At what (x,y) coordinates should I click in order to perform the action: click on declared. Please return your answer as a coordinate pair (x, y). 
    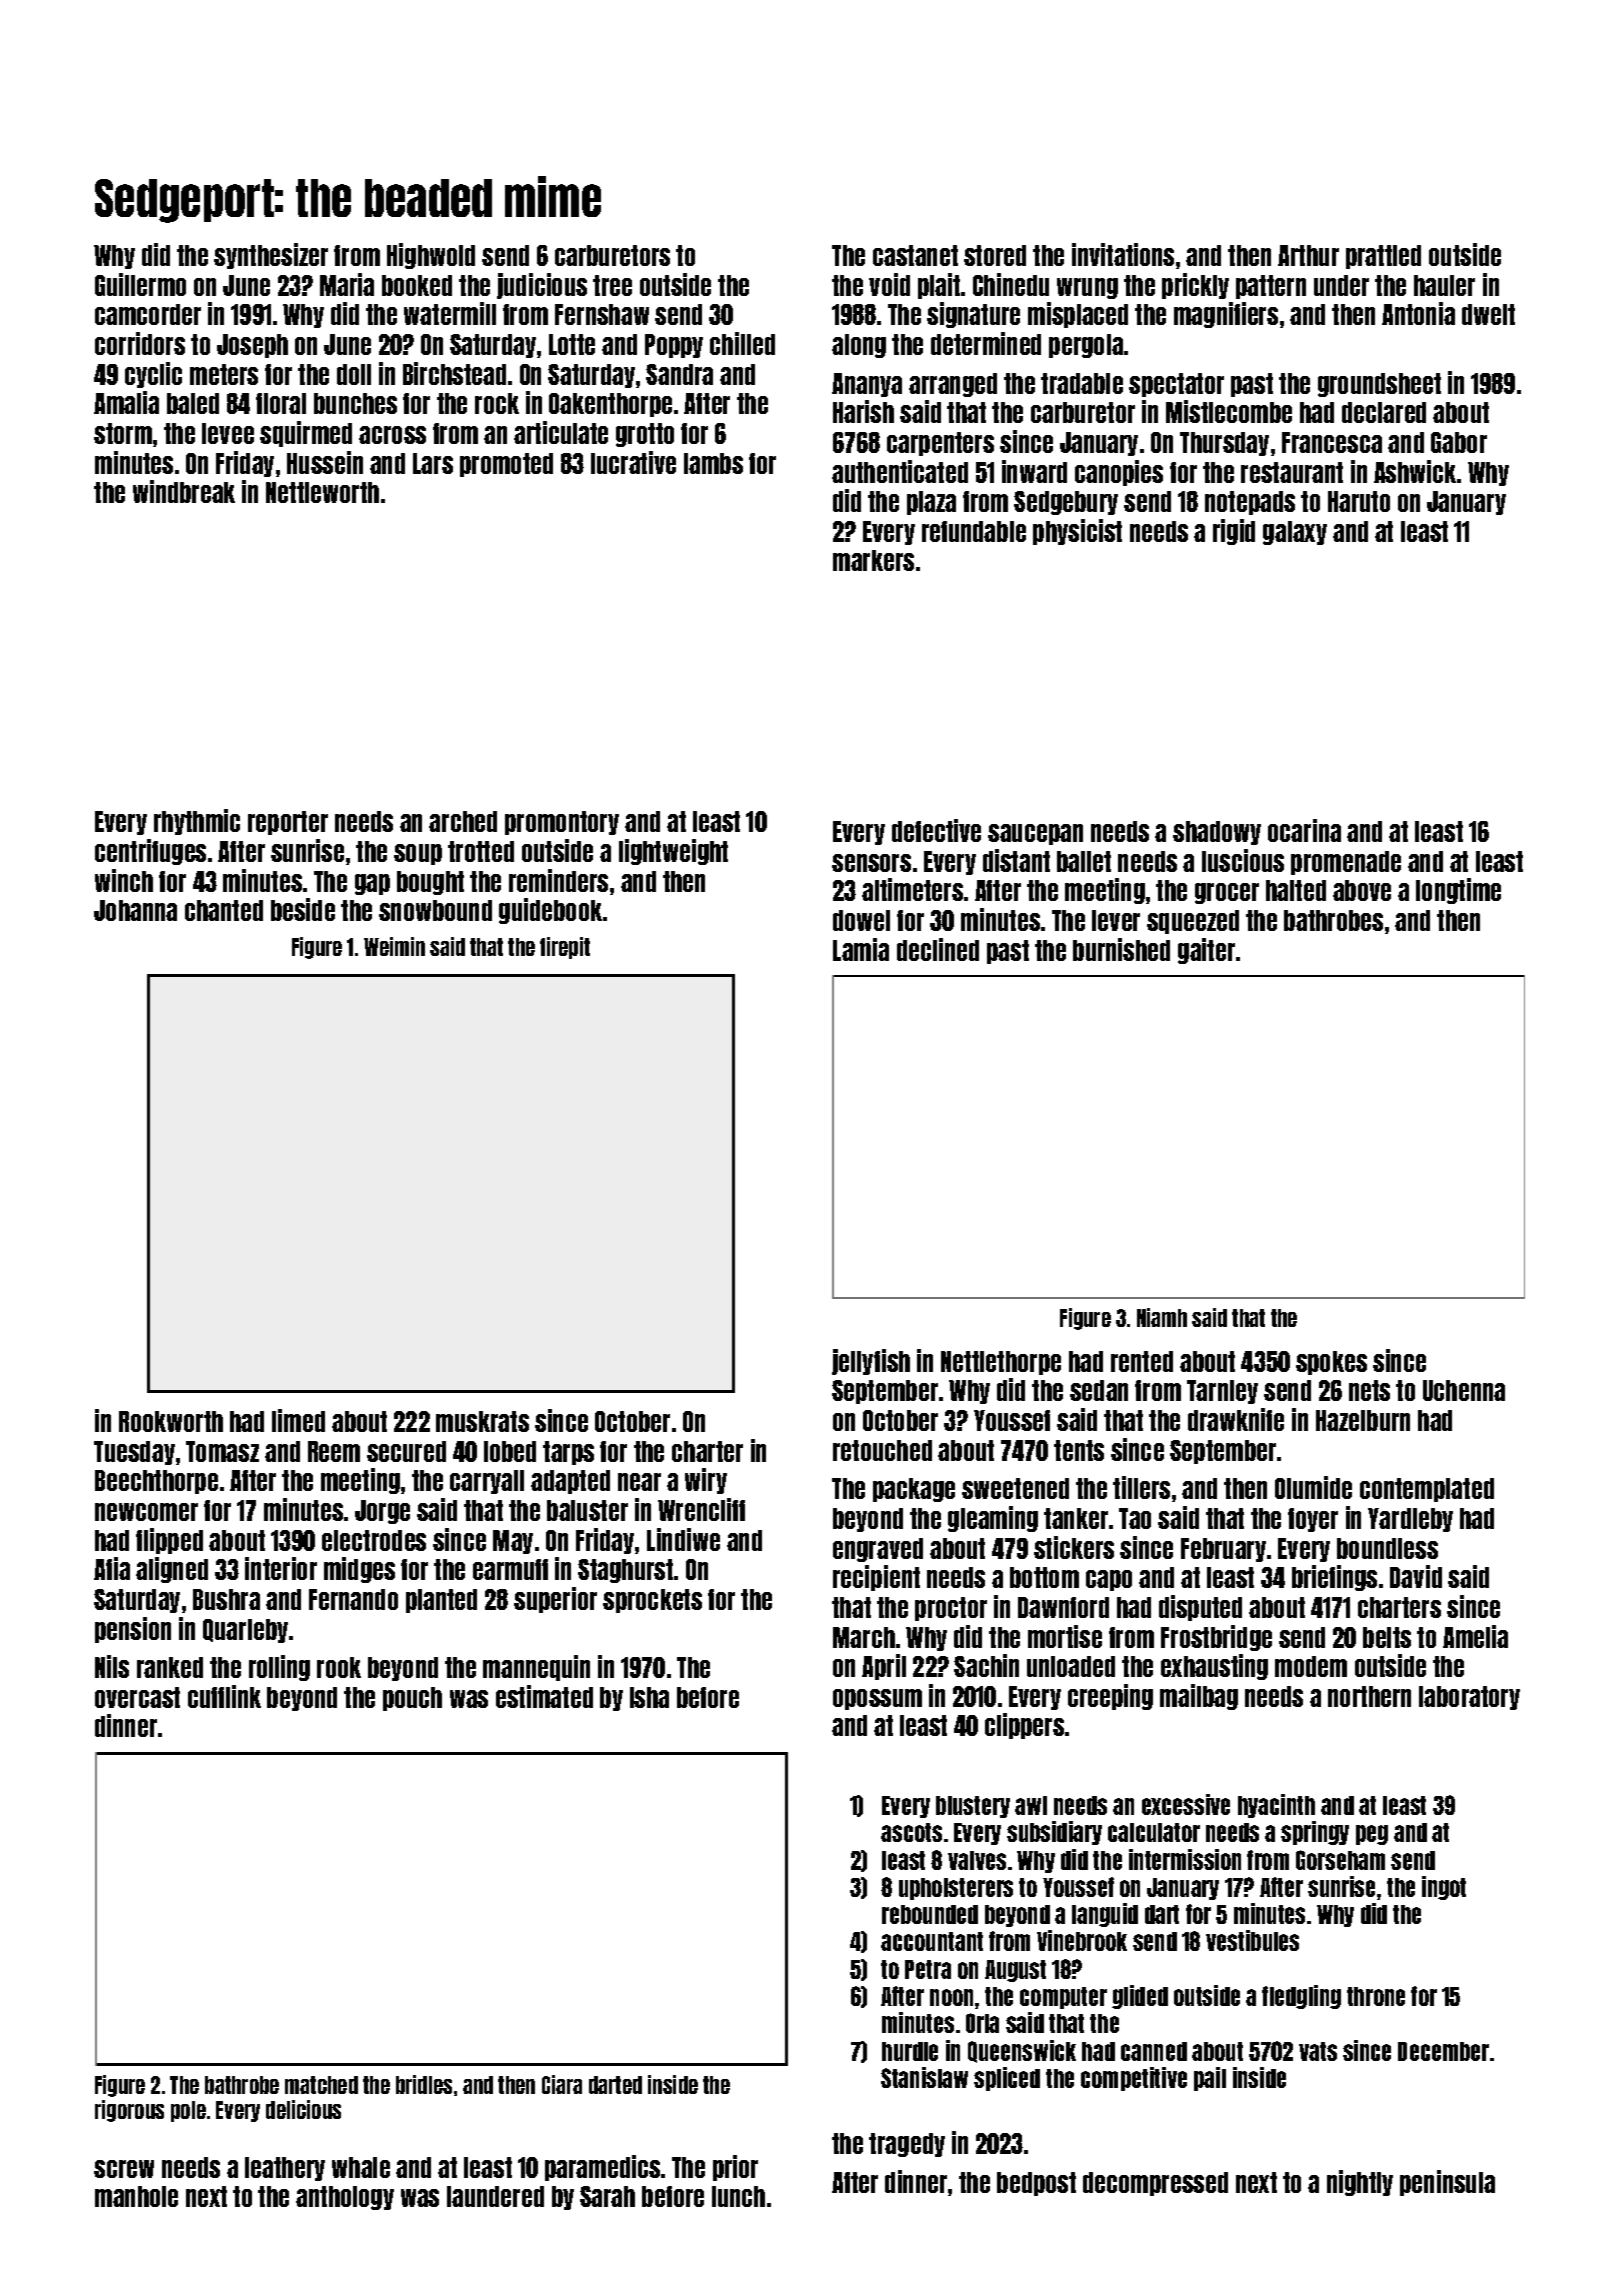
    Looking at the image, I should click on (1384, 412).
